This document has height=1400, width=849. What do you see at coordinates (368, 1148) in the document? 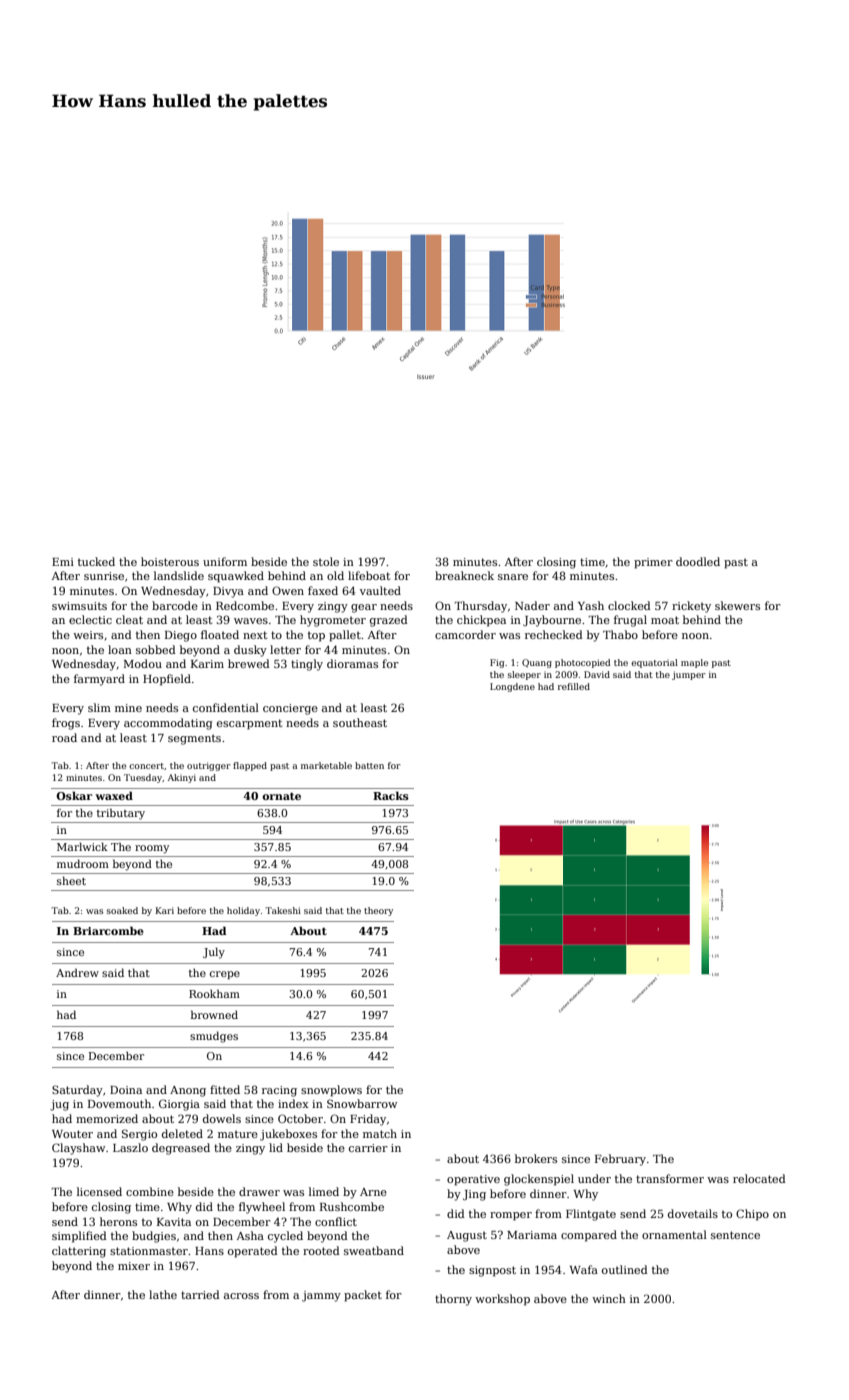
I see `carrier` at bounding box center [368, 1148].
